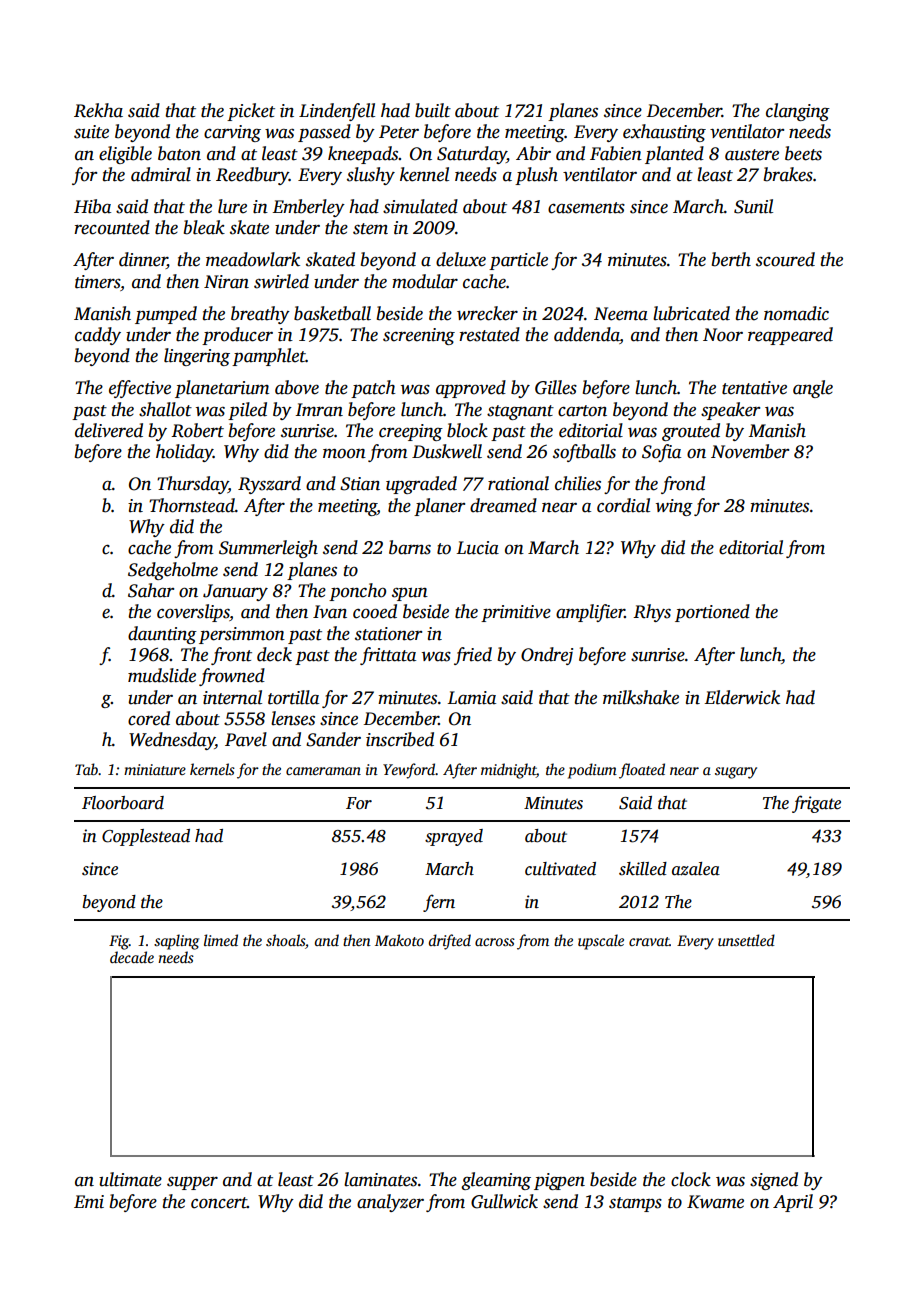 Image resolution: width=924 pixels, height=1314 pixels. What do you see at coordinates (649, 941) in the screenshot?
I see `cravat` at bounding box center [649, 941].
